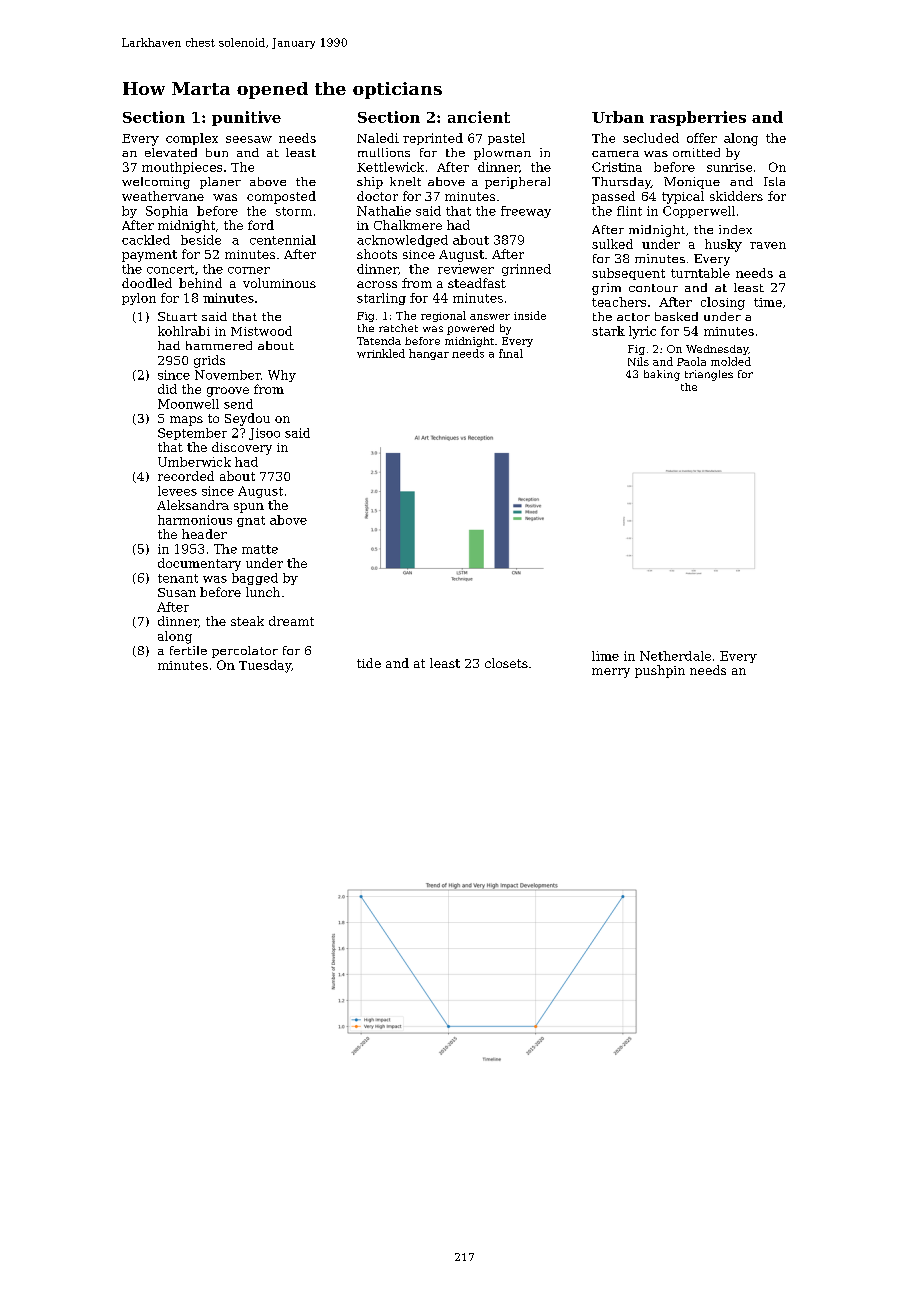  What do you see at coordinates (675, 656) in the document?
I see `Netherdale` at bounding box center [675, 656].
